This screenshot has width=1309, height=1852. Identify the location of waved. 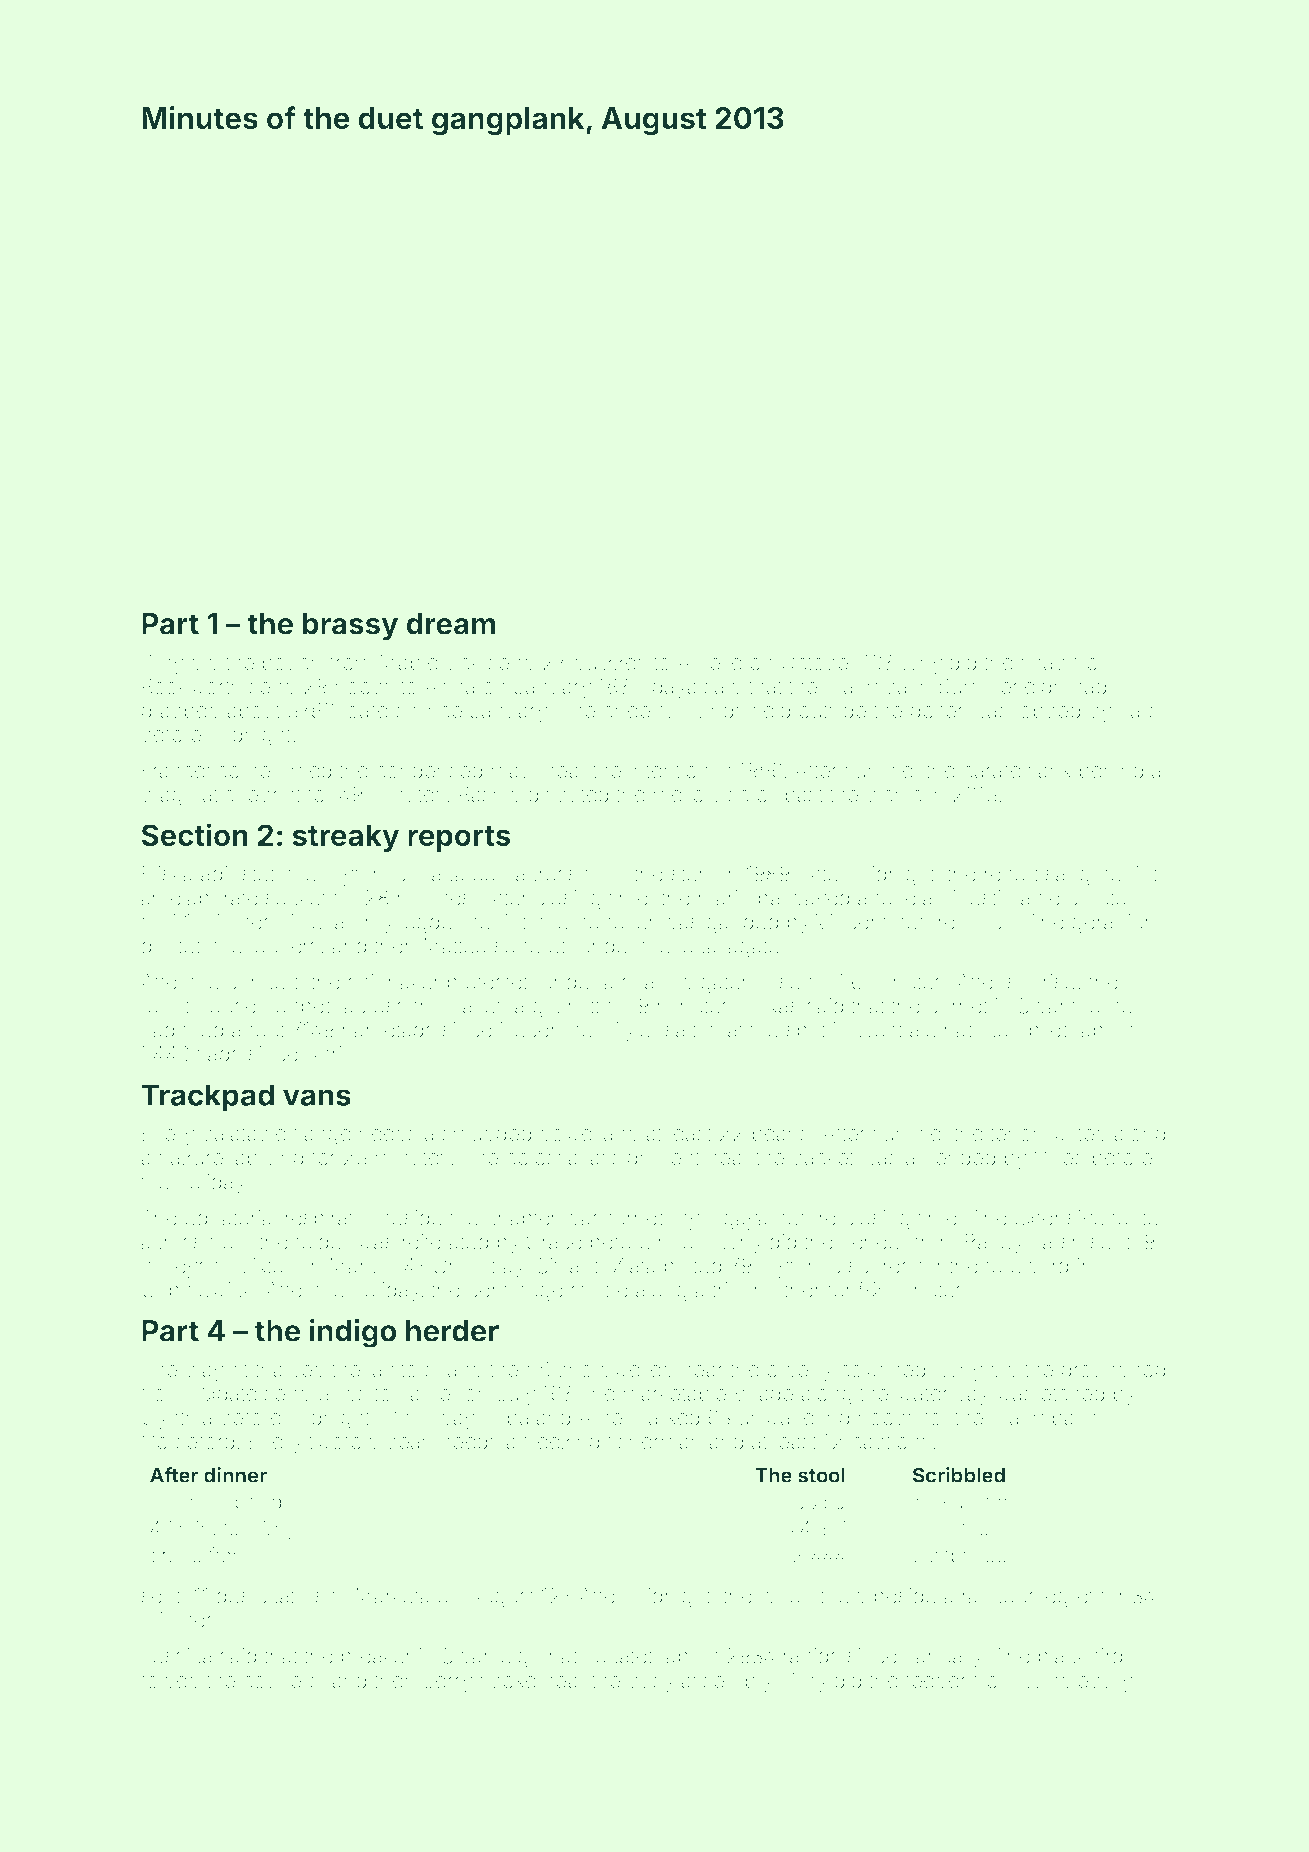
(818, 898).
